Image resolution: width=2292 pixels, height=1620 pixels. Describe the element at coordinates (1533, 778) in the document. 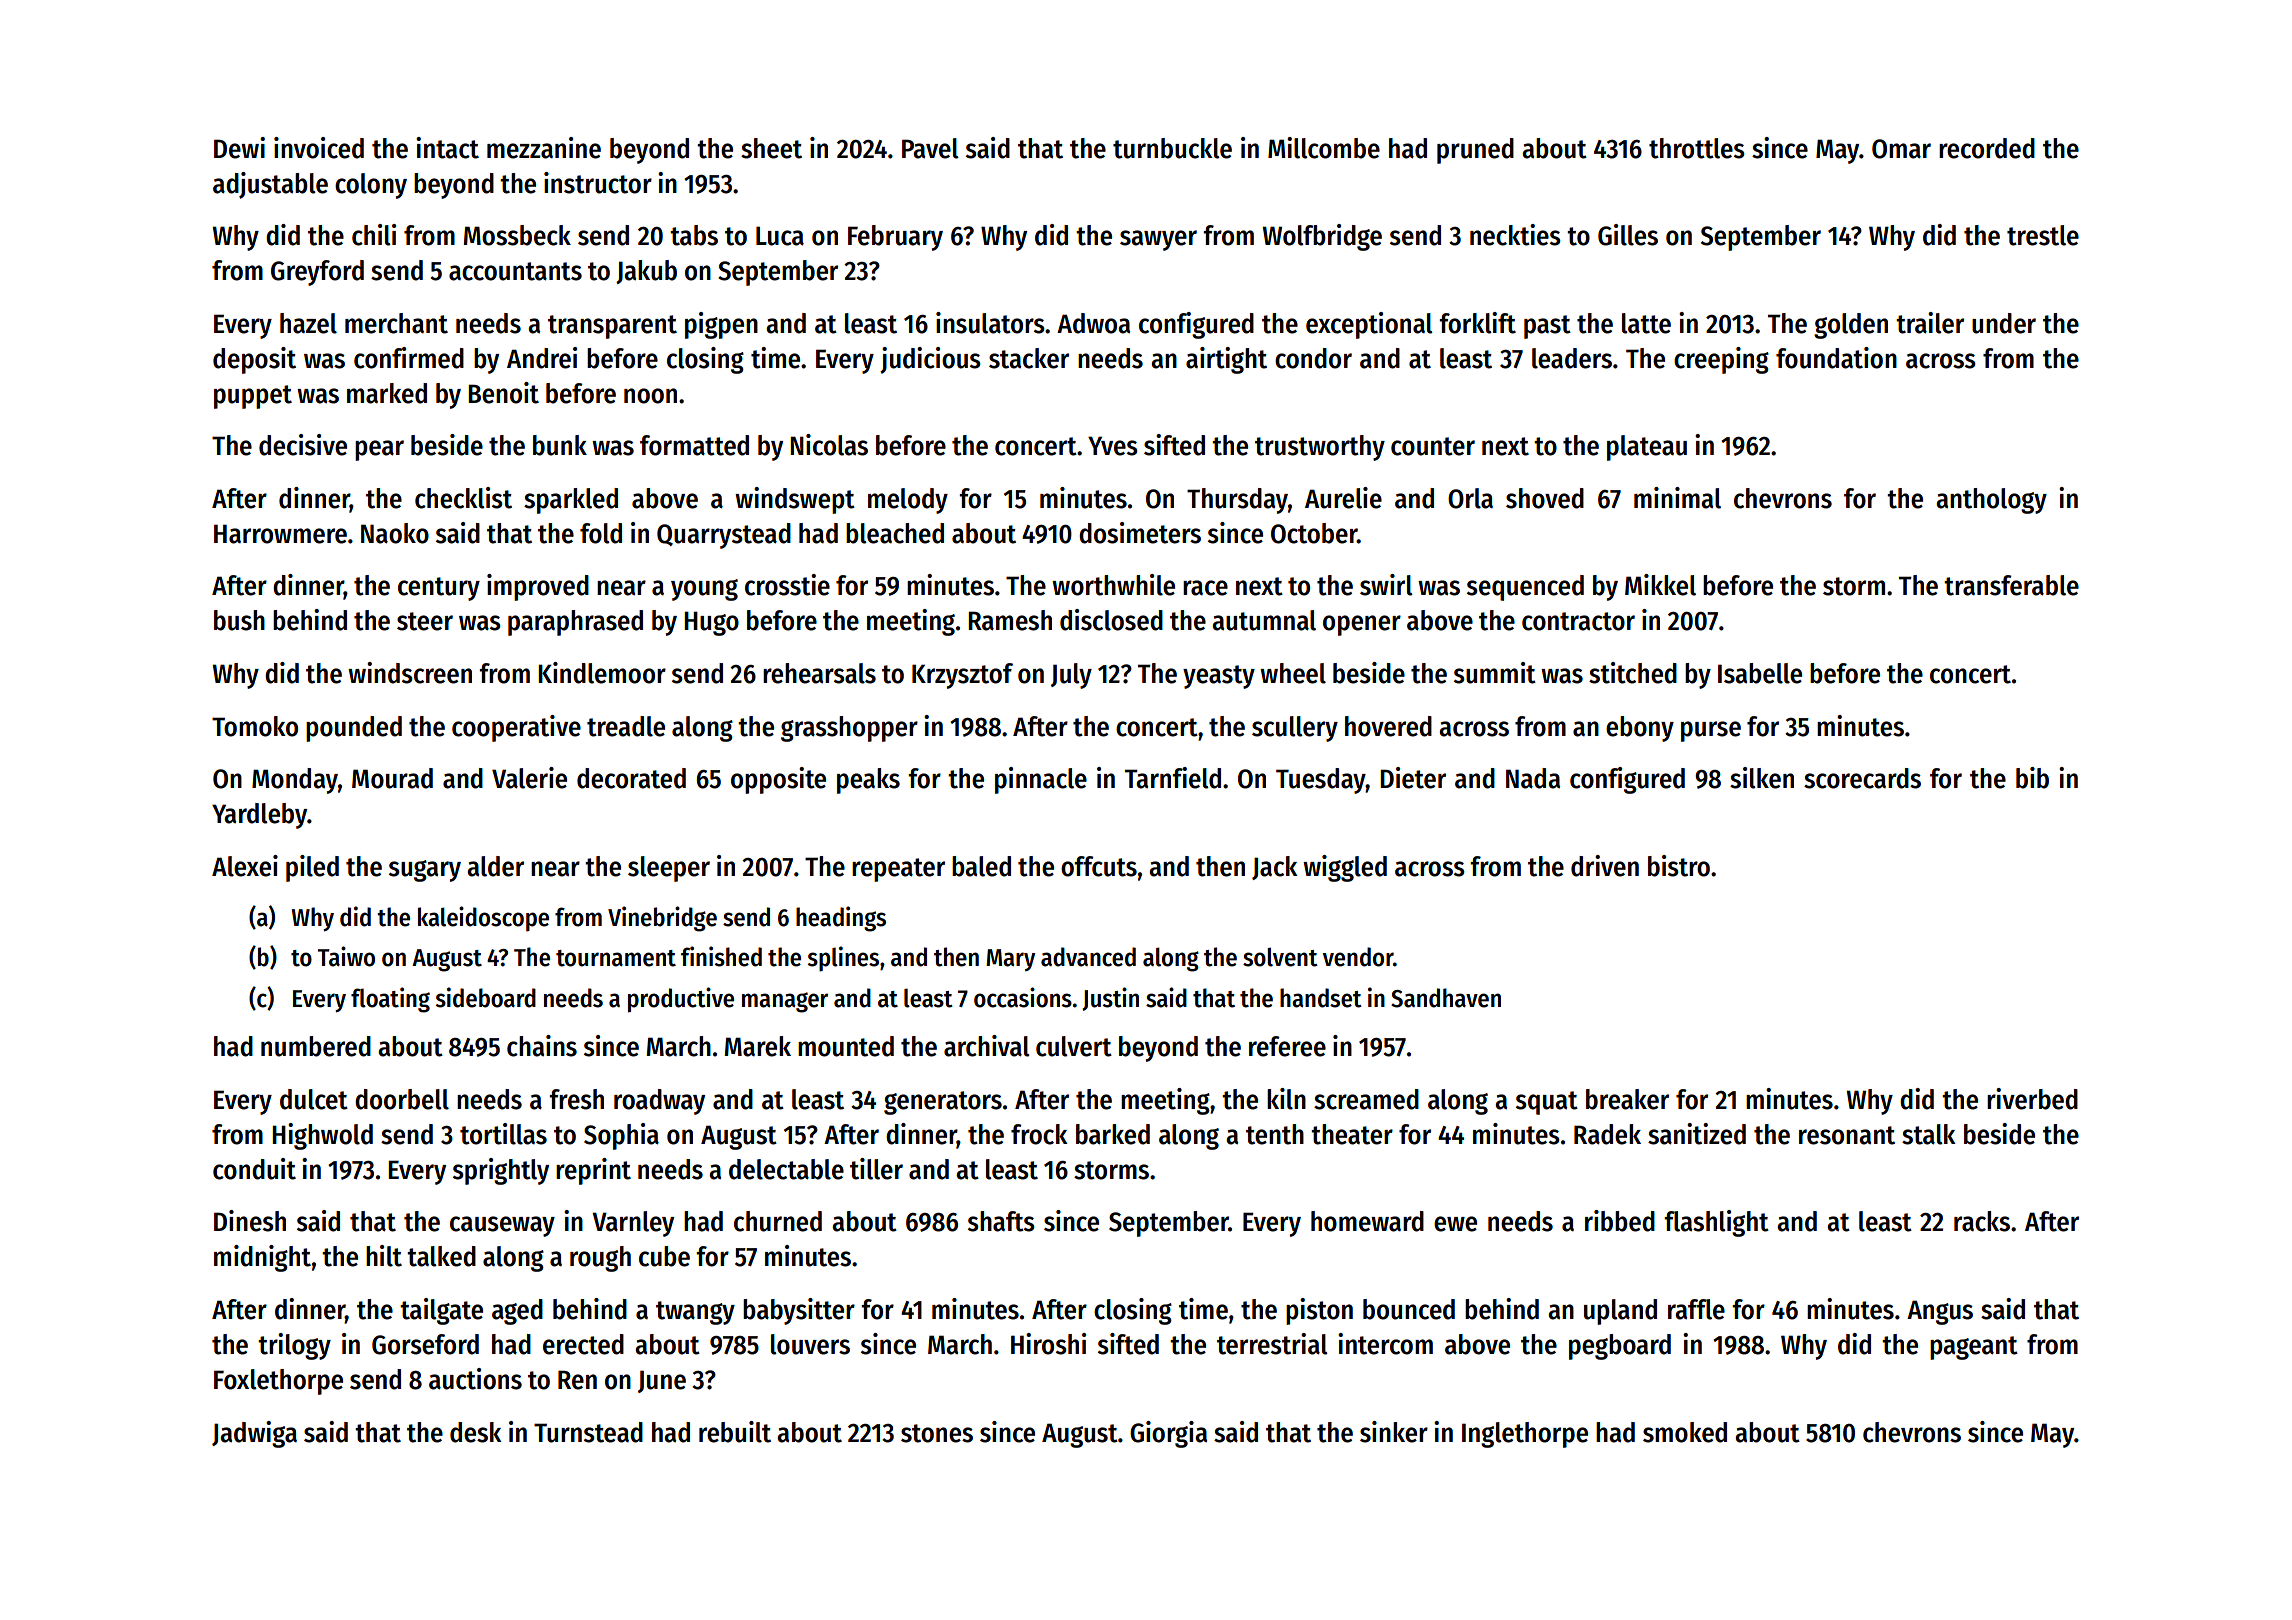

I see `Nada` at that location.
